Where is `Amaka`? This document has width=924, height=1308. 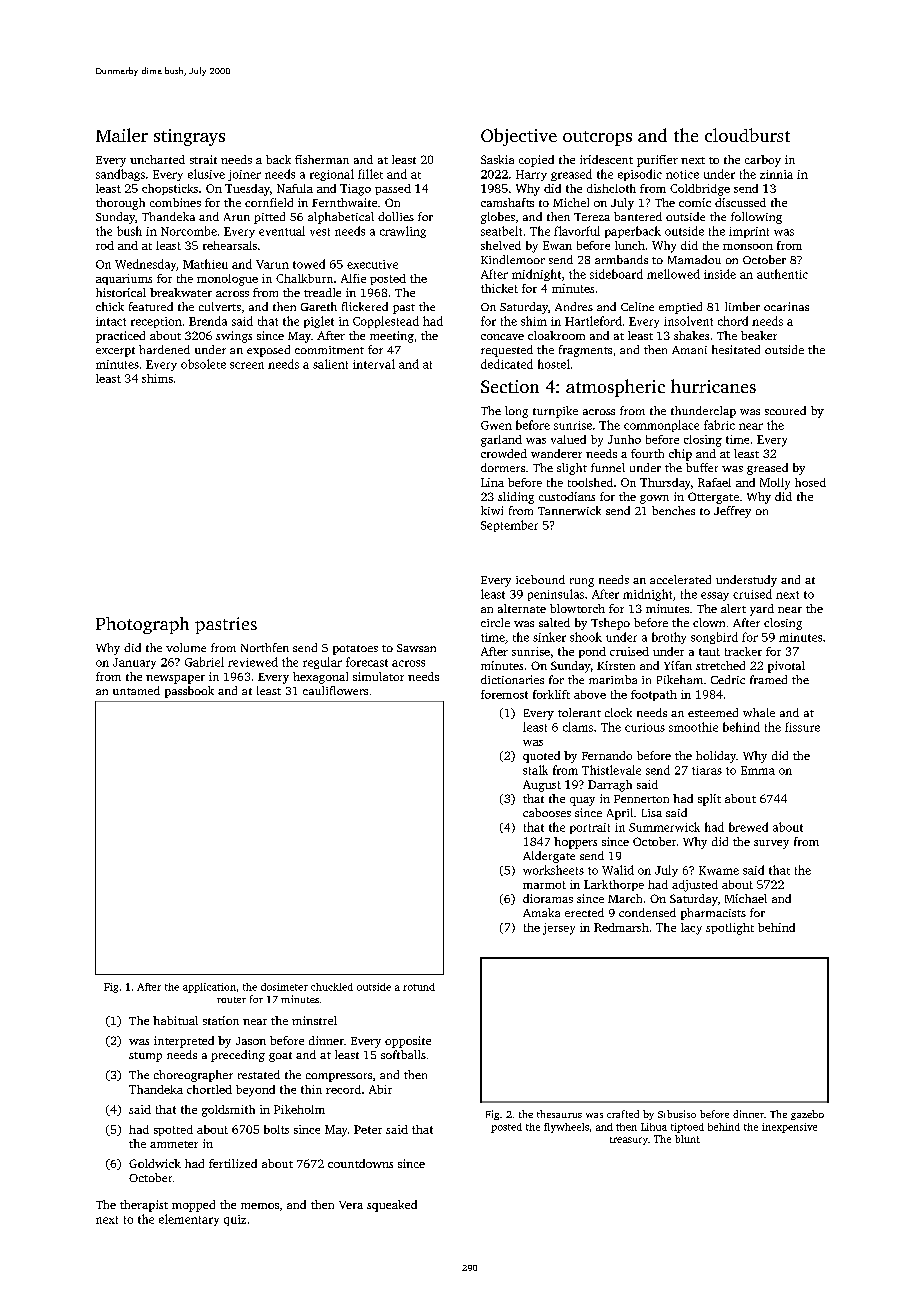 Amaka is located at coordinates (541, 912).
